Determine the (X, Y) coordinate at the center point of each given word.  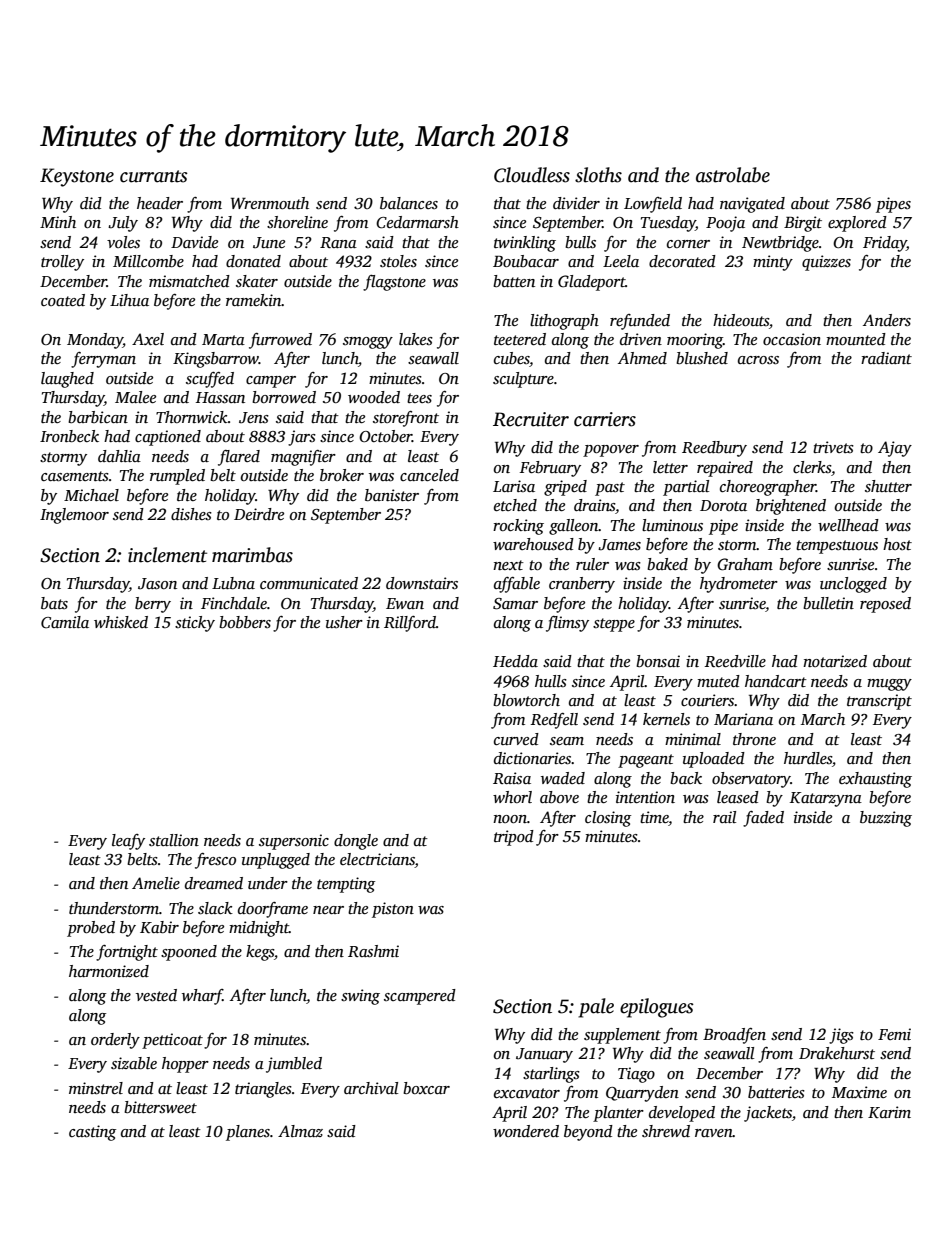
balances (409, 203)
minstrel (96, 1088)
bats (54, 603)
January (544, 1055)
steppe (614, 625)
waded (563, 778)
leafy (128, 842)
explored (857, 224)
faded (763, 819)
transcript (879, 702)
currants (154, 176)
